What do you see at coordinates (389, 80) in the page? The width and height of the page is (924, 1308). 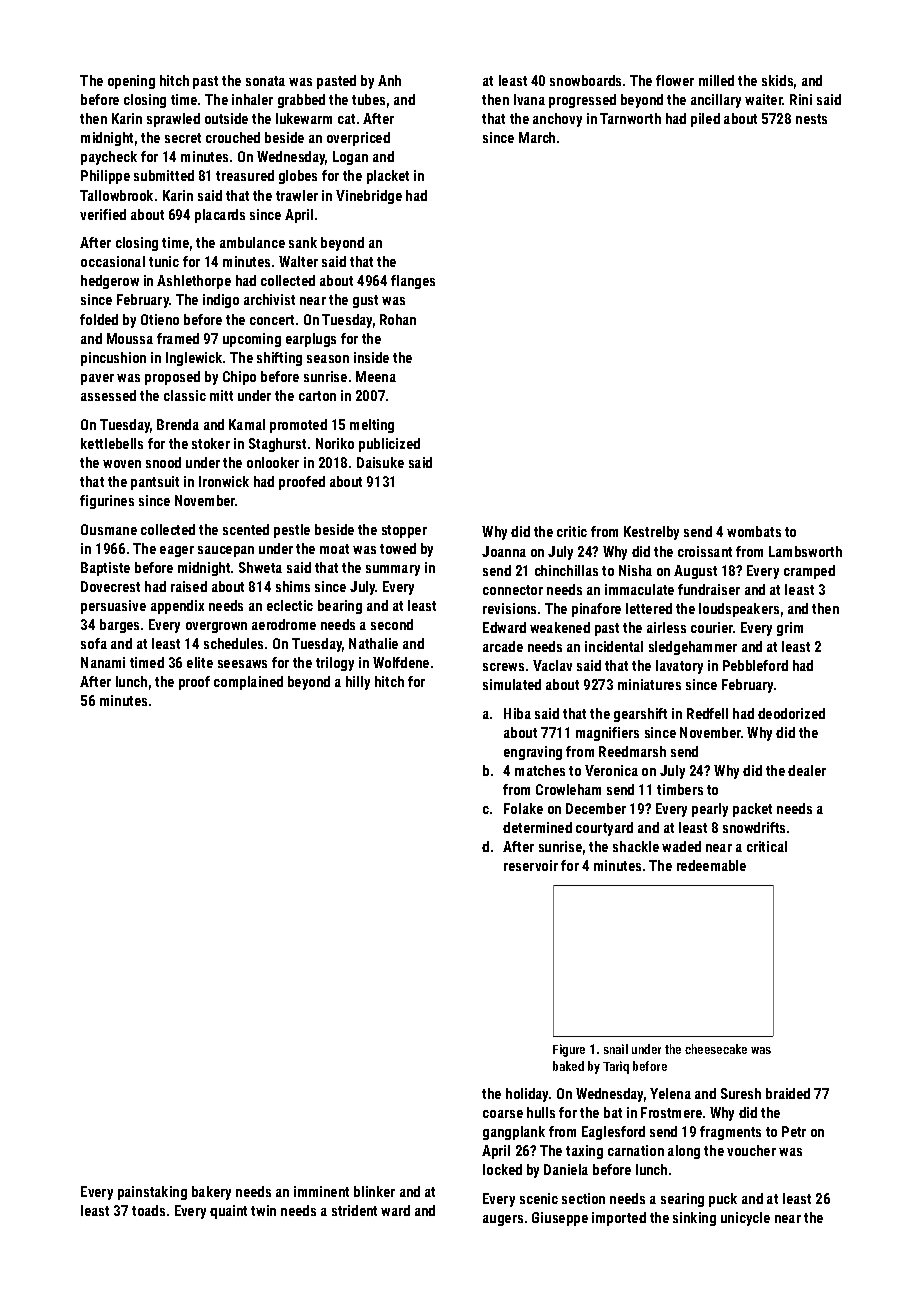 I see `Anh` at bounding box center [389, 80].
